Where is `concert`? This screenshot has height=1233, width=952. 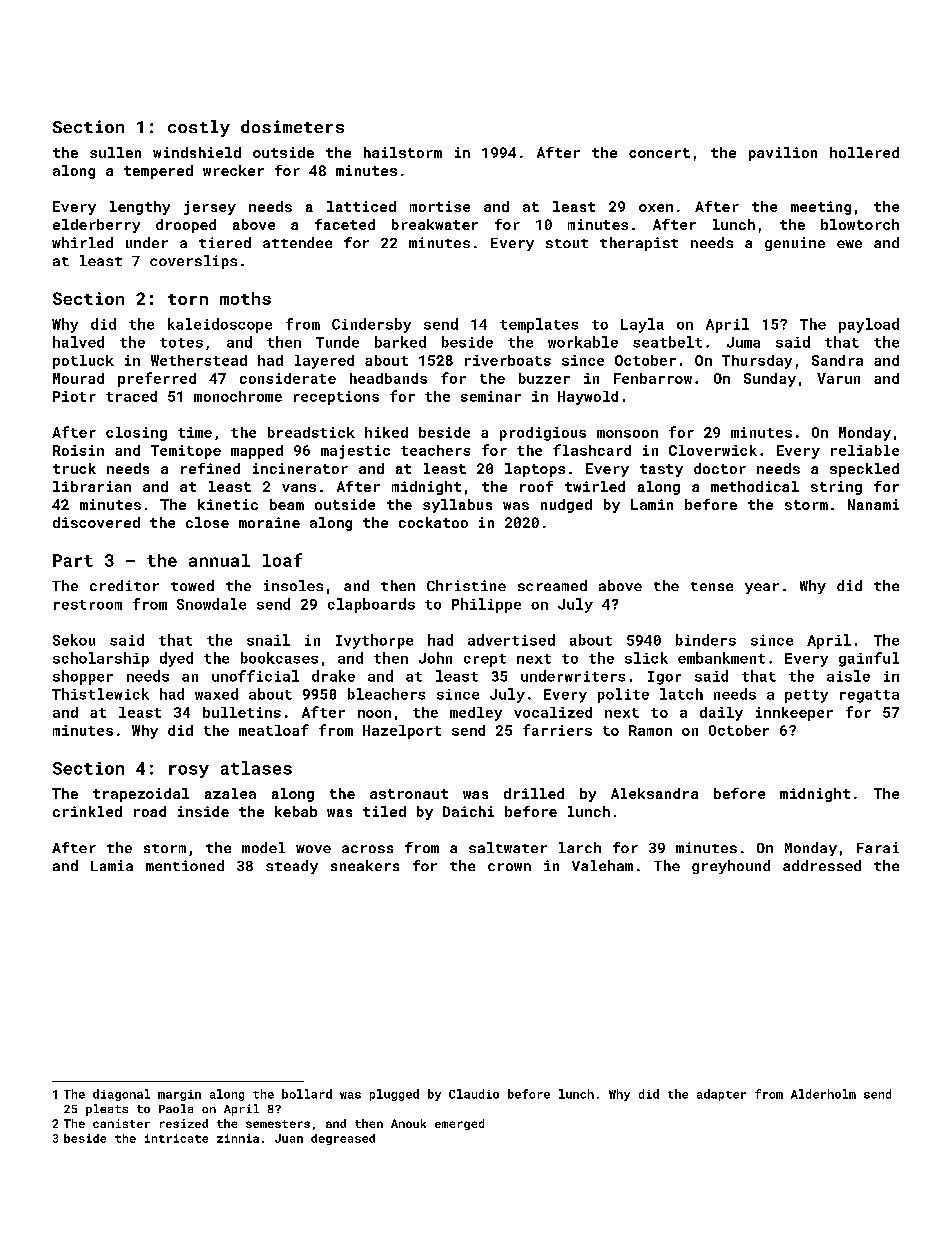 concert is located at coordinates (659, 153).
